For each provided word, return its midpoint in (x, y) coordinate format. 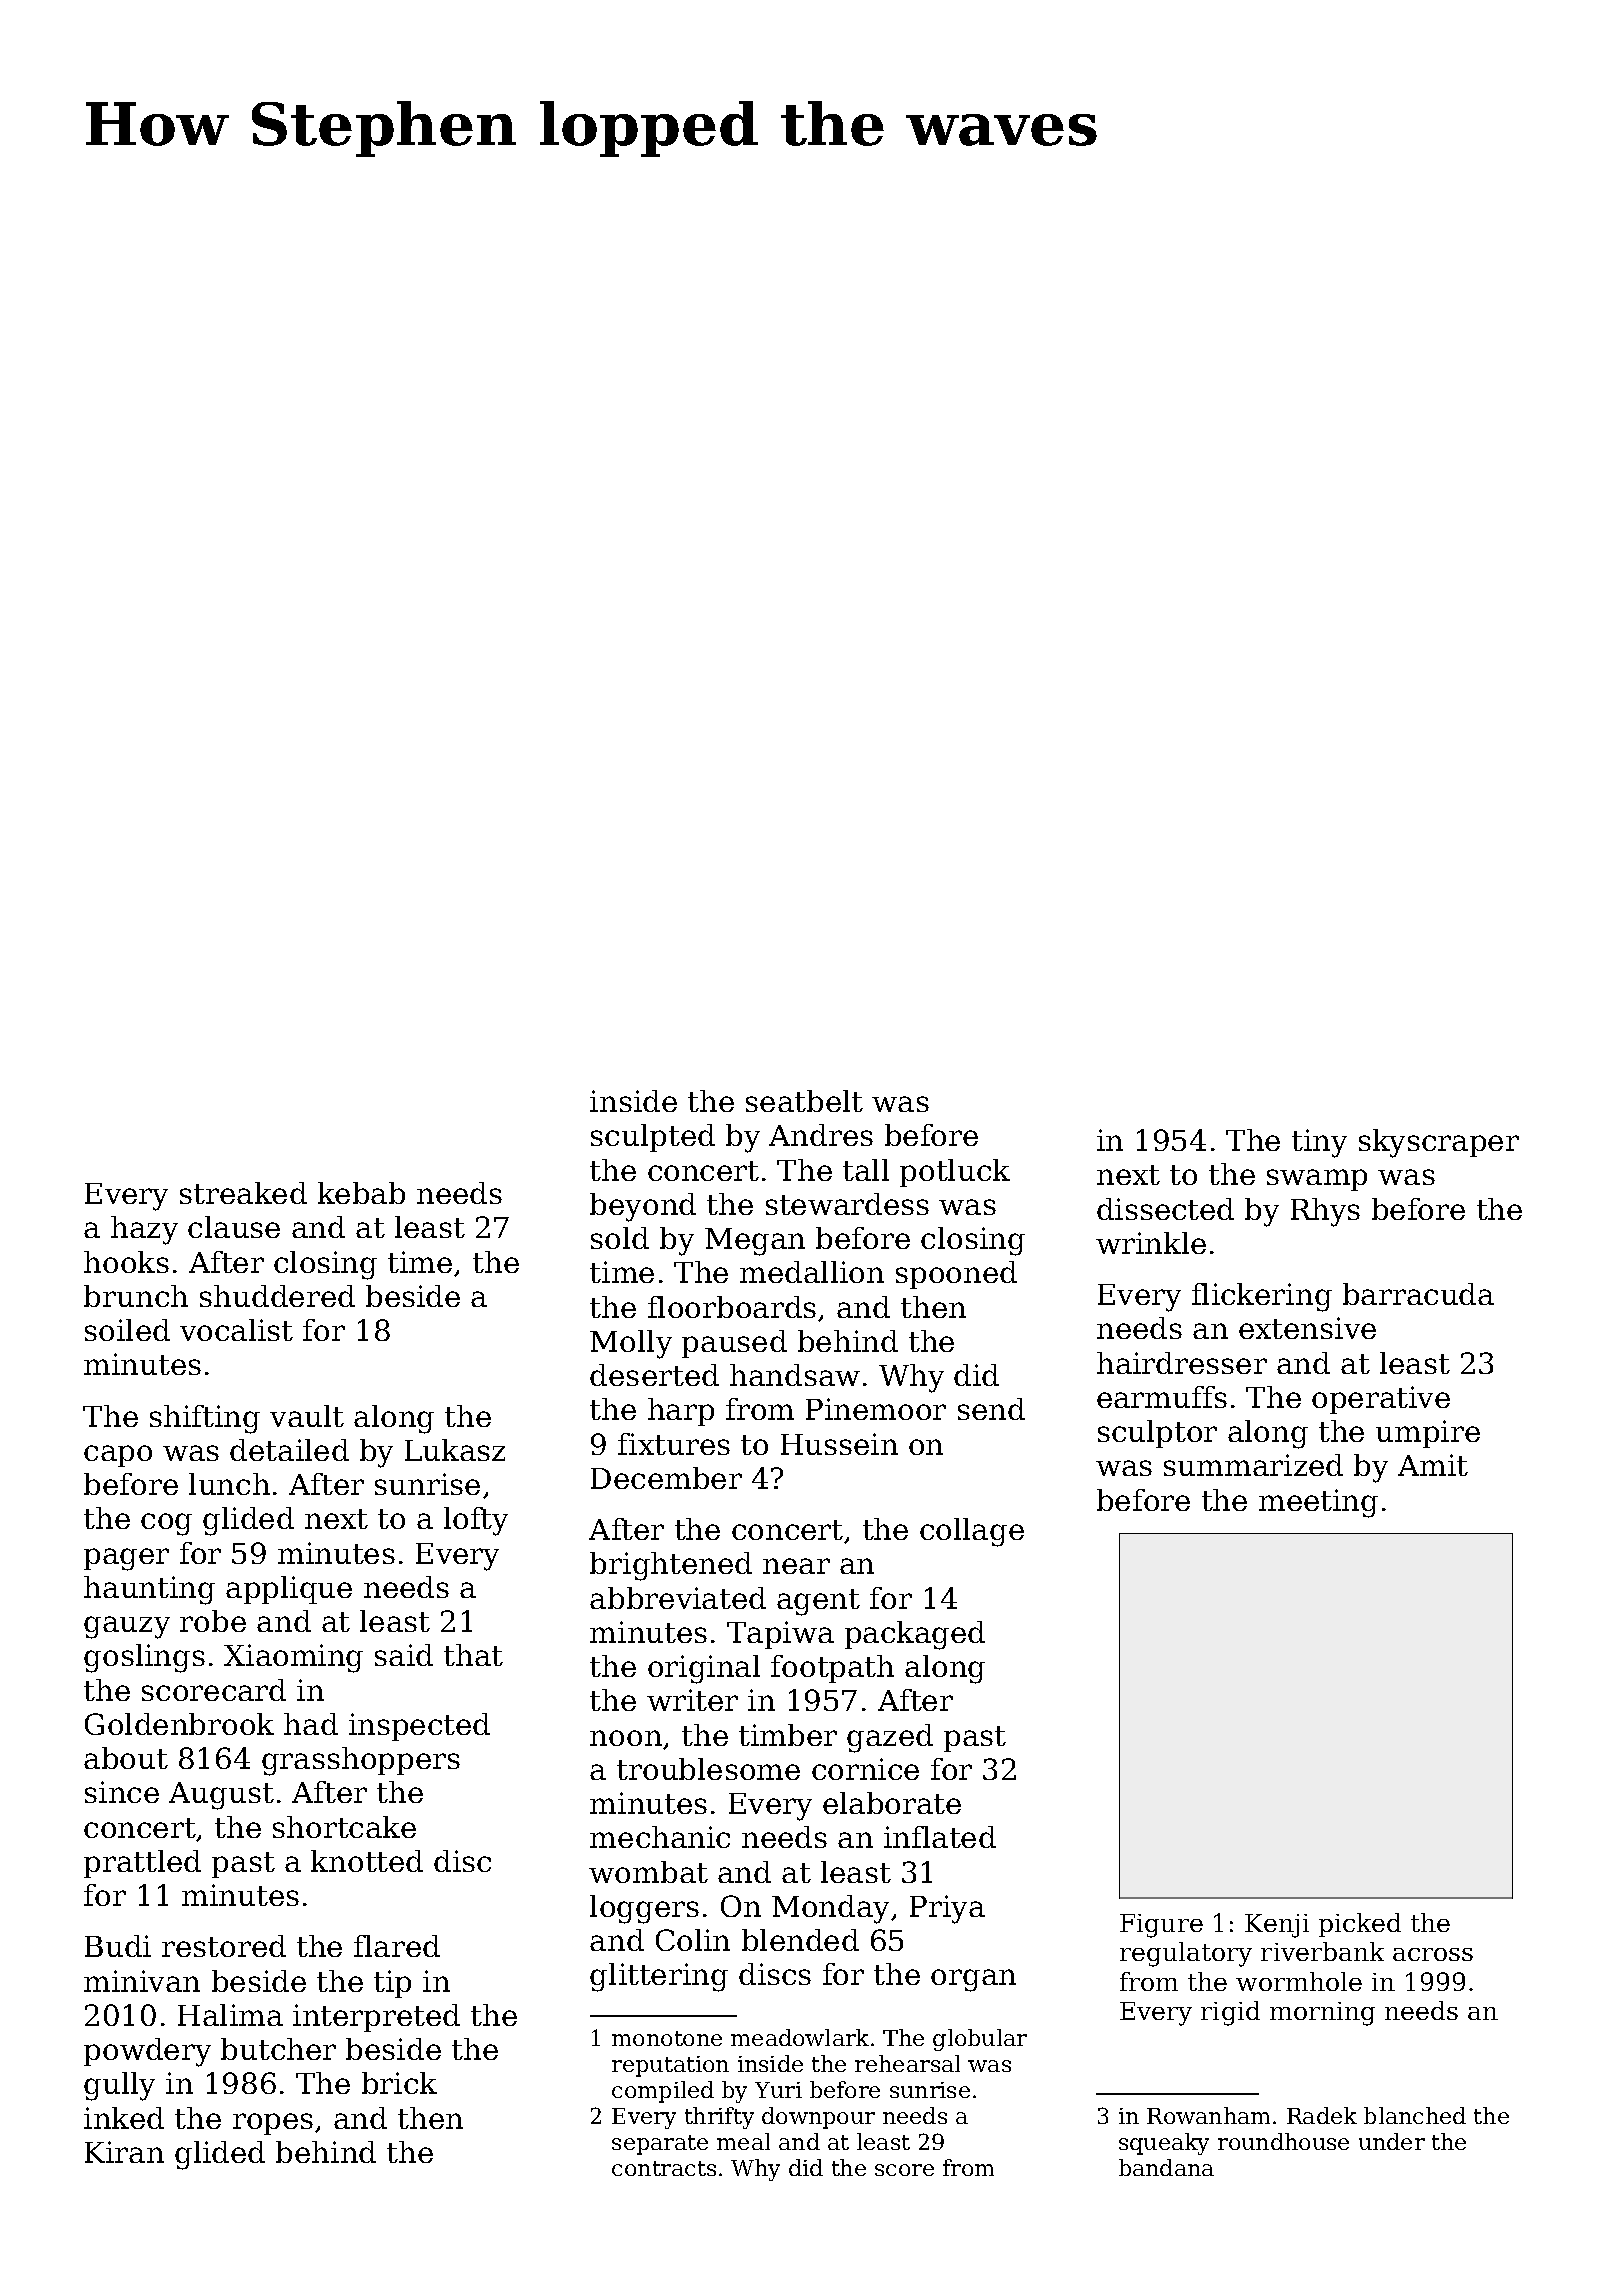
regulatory (1186, 1954)
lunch (229, 1484)
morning (1322, 2014)
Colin (693, 1940)
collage (972, 1532)
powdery (147, 2052)
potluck (955, 1173)
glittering (659, 1977)
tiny (1319, 1143)
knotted (367, 1861)
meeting (1318, 1503)
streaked (243, 1193)
